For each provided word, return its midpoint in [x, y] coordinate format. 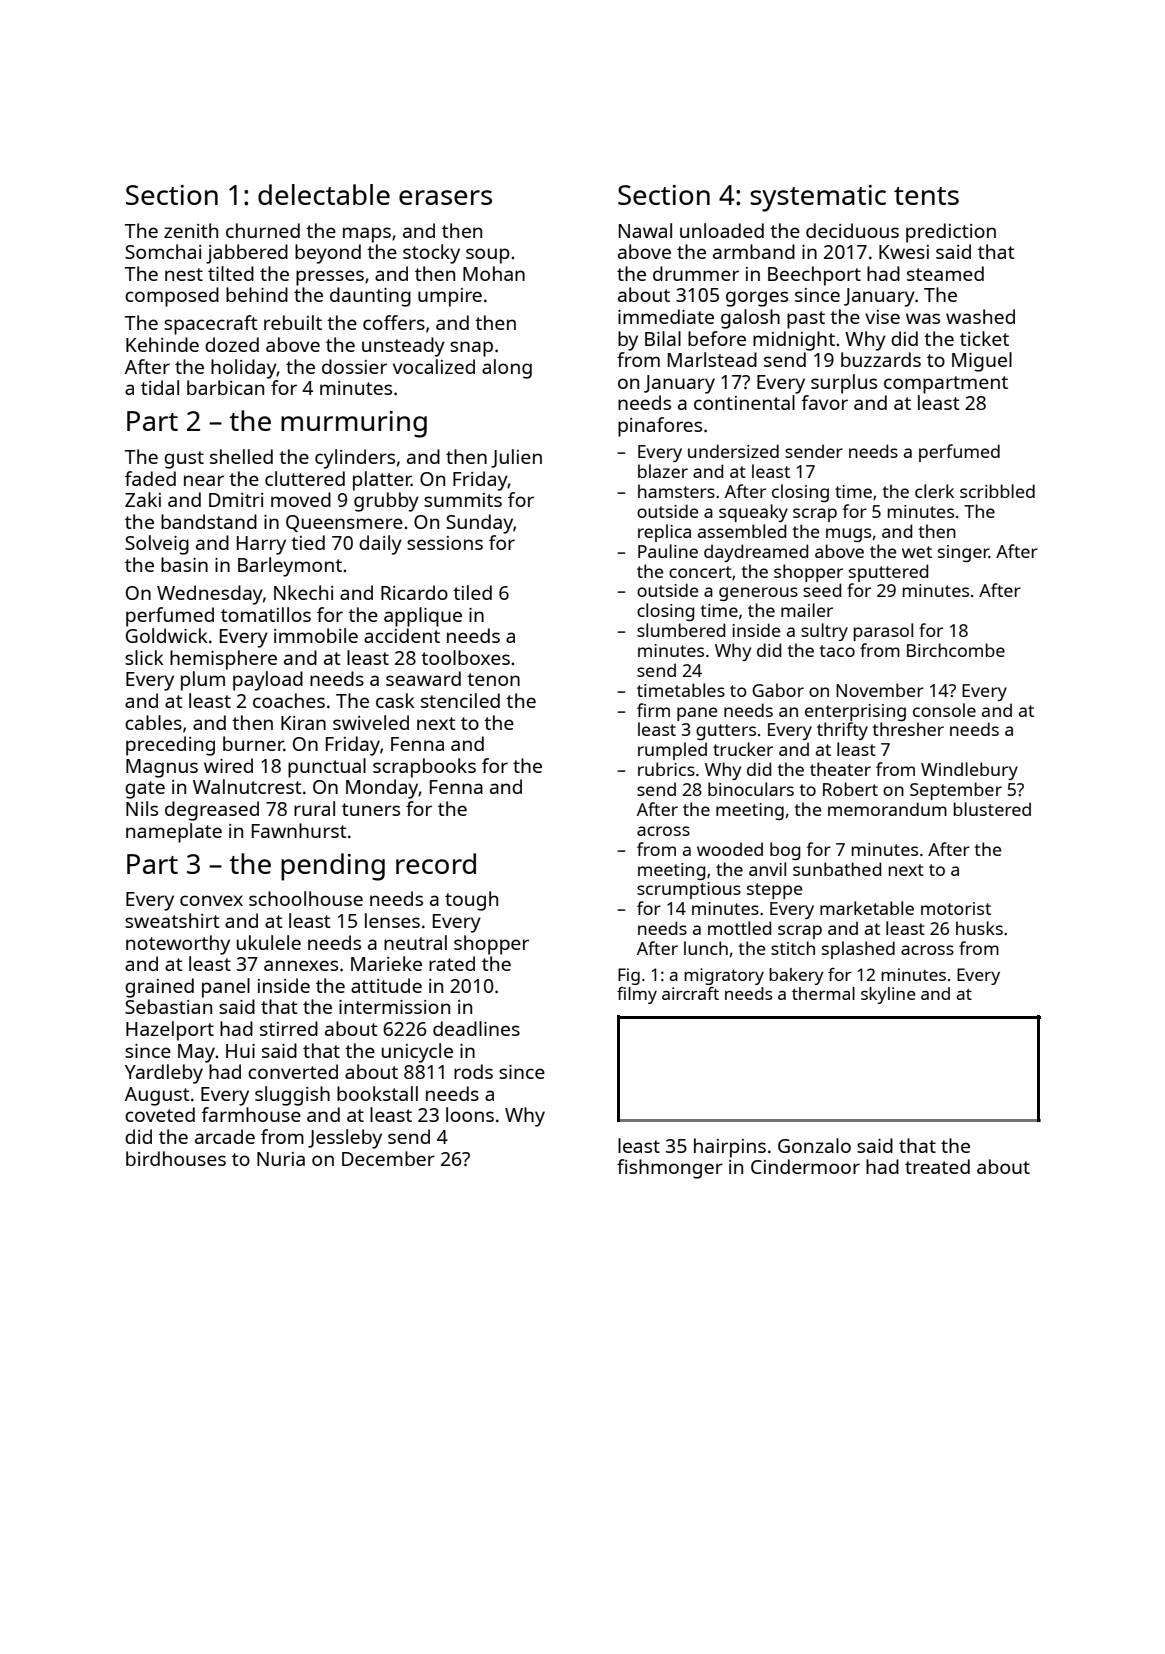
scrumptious [689, 890]
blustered [992, 809]
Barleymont [290, 567]
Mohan [494, 273]
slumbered [681, 630]
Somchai [163, 251]
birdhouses [176, 1158]
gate [145, 790]
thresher [908, 729]
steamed [945, 273]
